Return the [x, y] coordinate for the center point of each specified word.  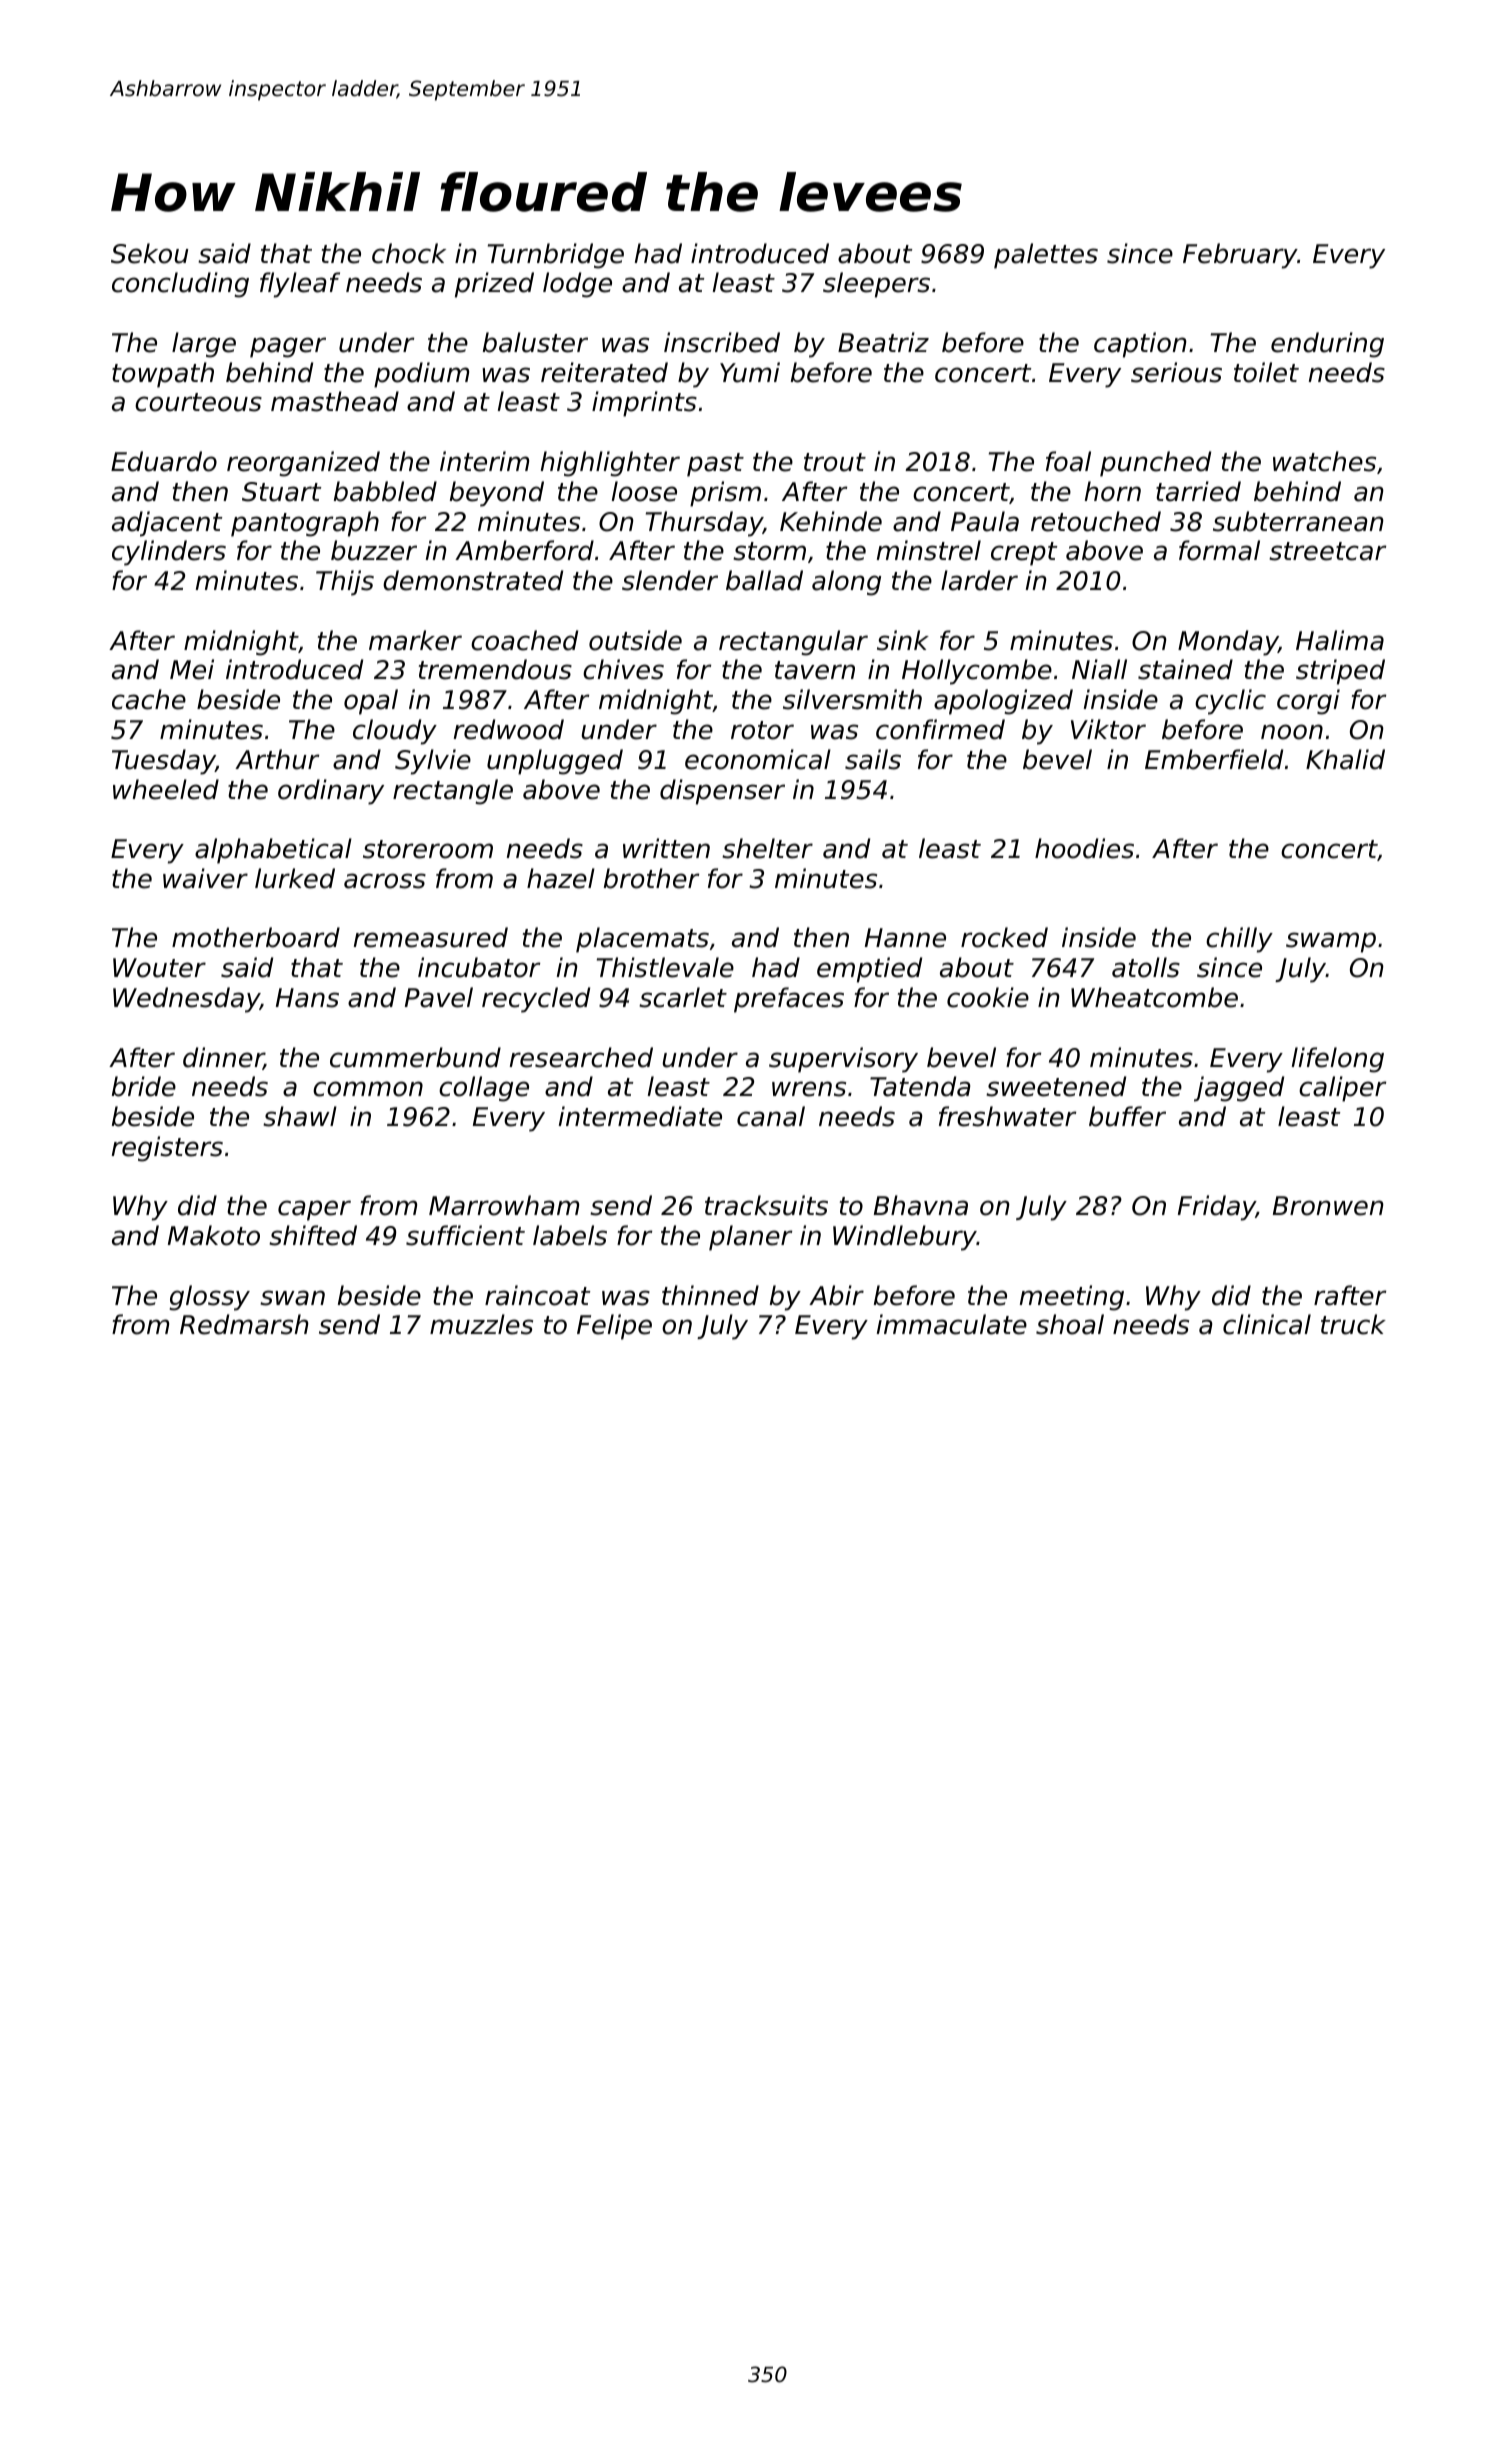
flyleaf [300, 285]
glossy [210, 1298]
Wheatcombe [1154, 997]
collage [484, 1089]
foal [1068, 461]
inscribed [722, 342]
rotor [762, 730]
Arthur [277, 759]
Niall [1099, 669]
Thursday [704, 524]
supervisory [843, 1060]
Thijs [345, 583]
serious [1176, 372]
